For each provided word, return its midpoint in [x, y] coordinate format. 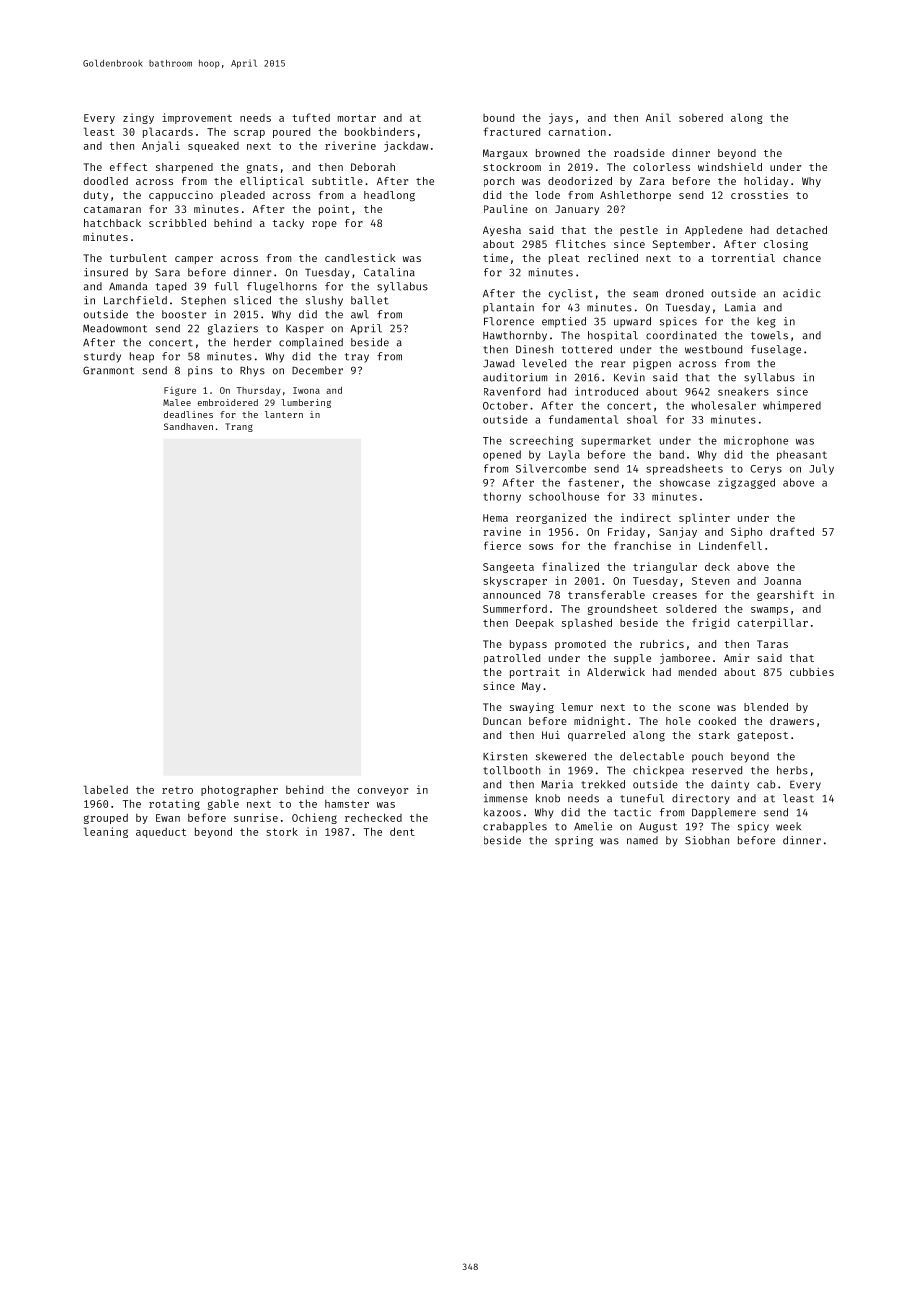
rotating [174, 804]
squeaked [213, 146]
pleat [564, 259]
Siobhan [707, 840]
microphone [756, 441]
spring [574, 841]
